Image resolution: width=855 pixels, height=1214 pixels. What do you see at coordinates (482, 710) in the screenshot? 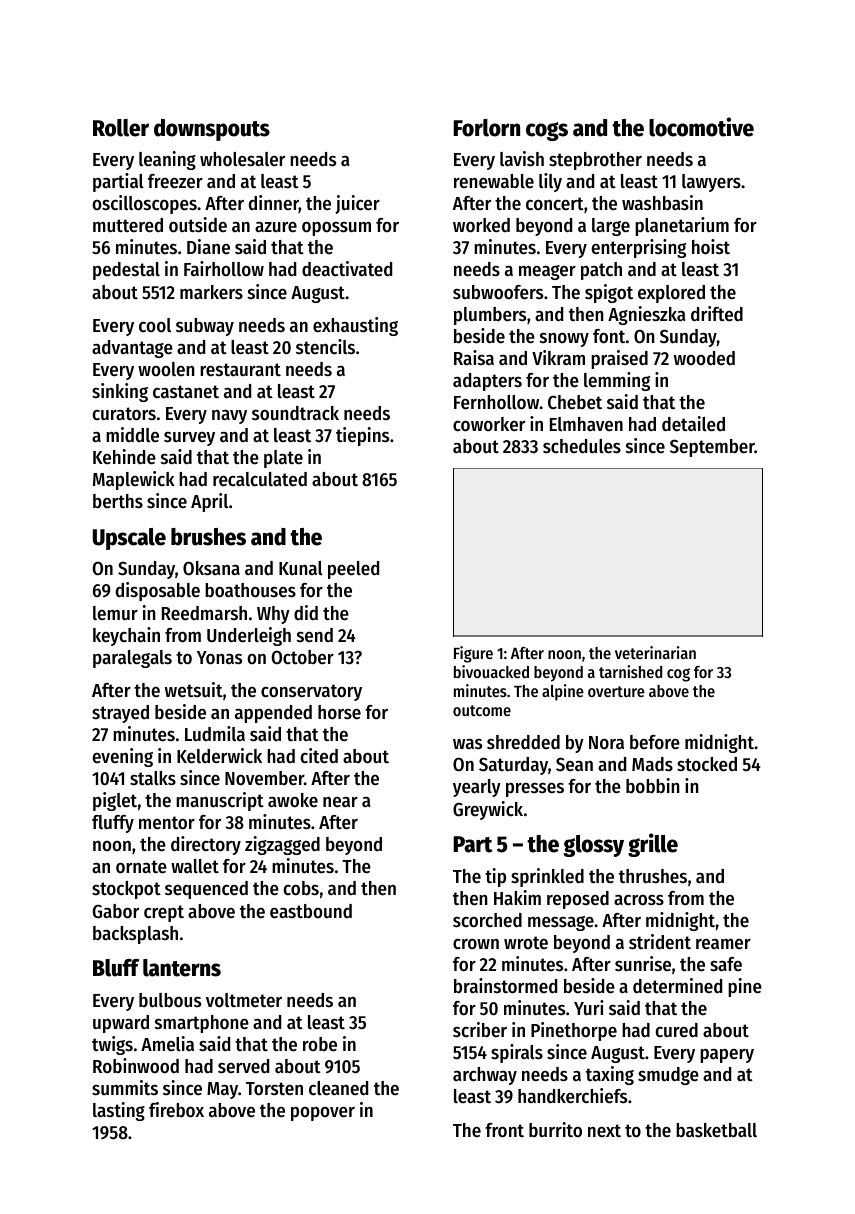
I see `outcome` at bounding box center [482, 710].
